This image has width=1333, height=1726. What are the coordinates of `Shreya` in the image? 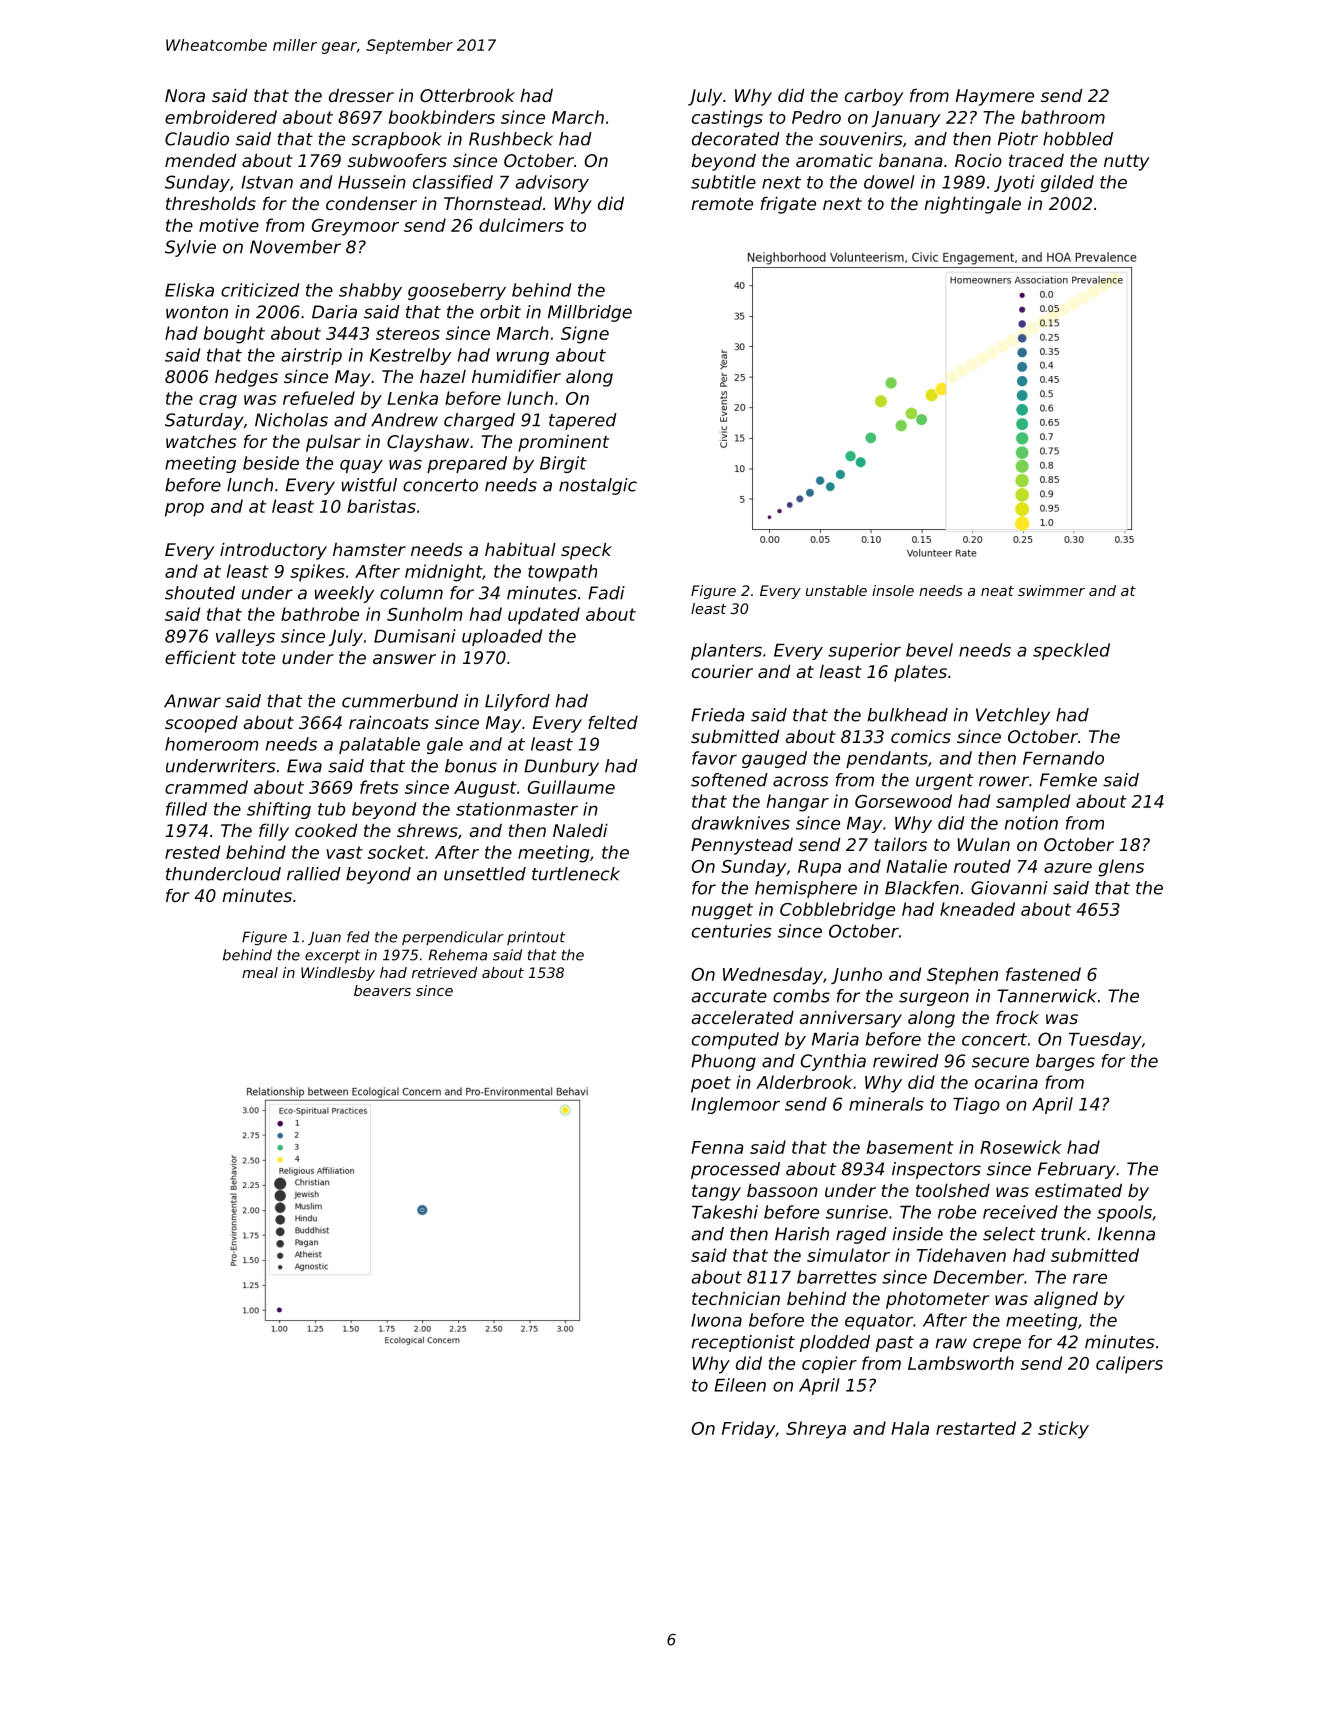 It's located at (816, 1430).
